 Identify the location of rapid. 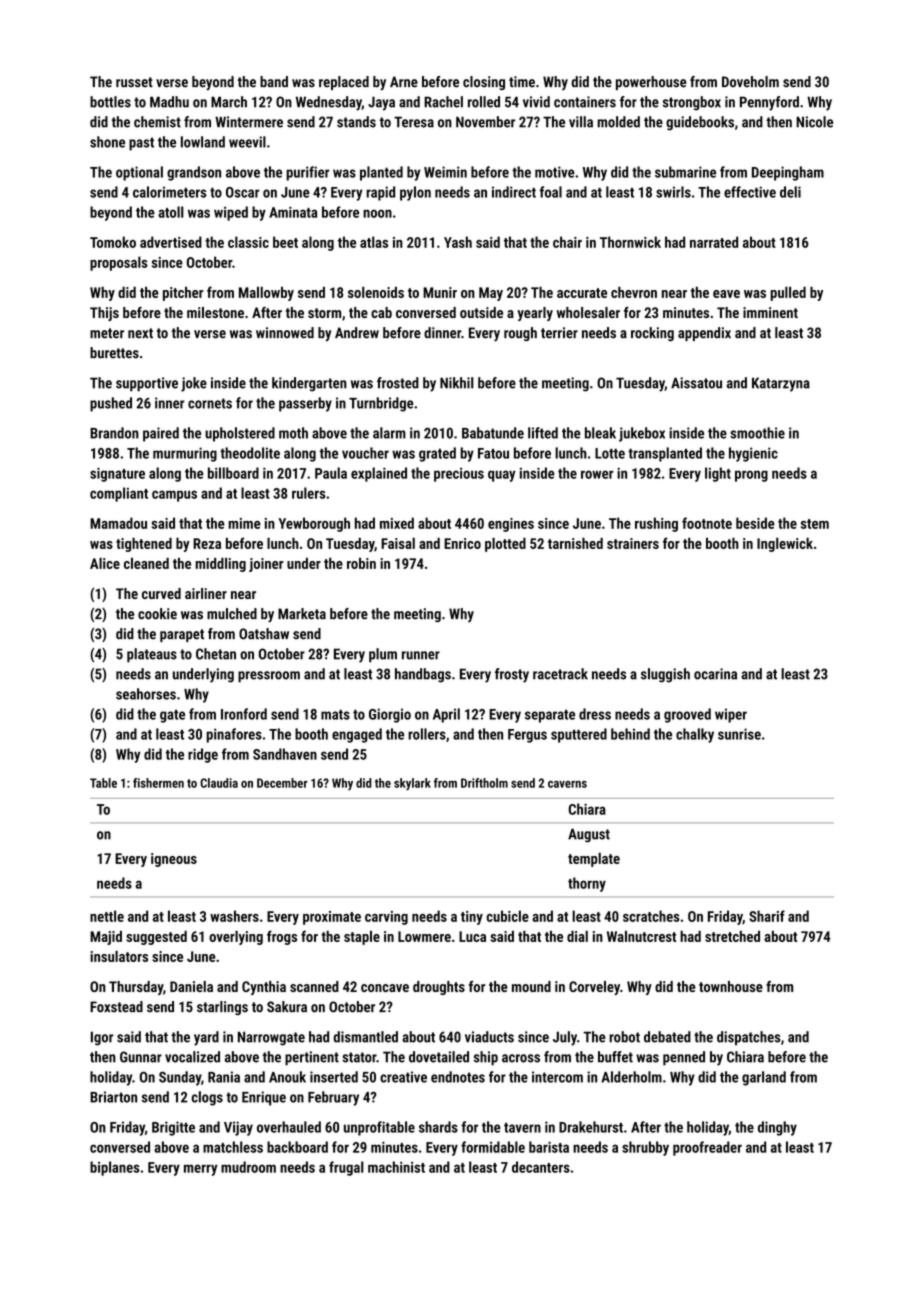
(380, 193).
